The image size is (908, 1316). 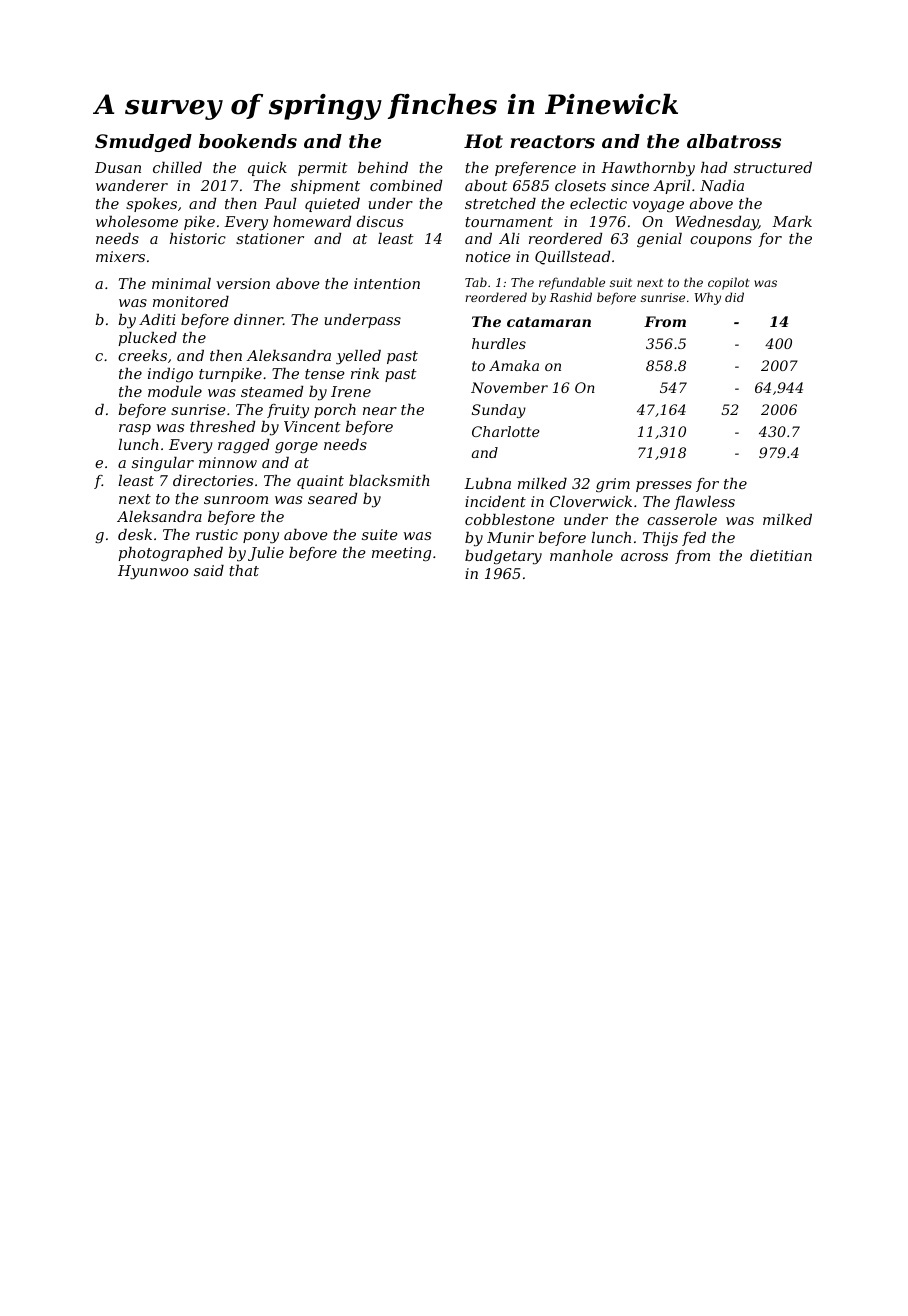 I want to click on intention, so click(x=387, y=283).
